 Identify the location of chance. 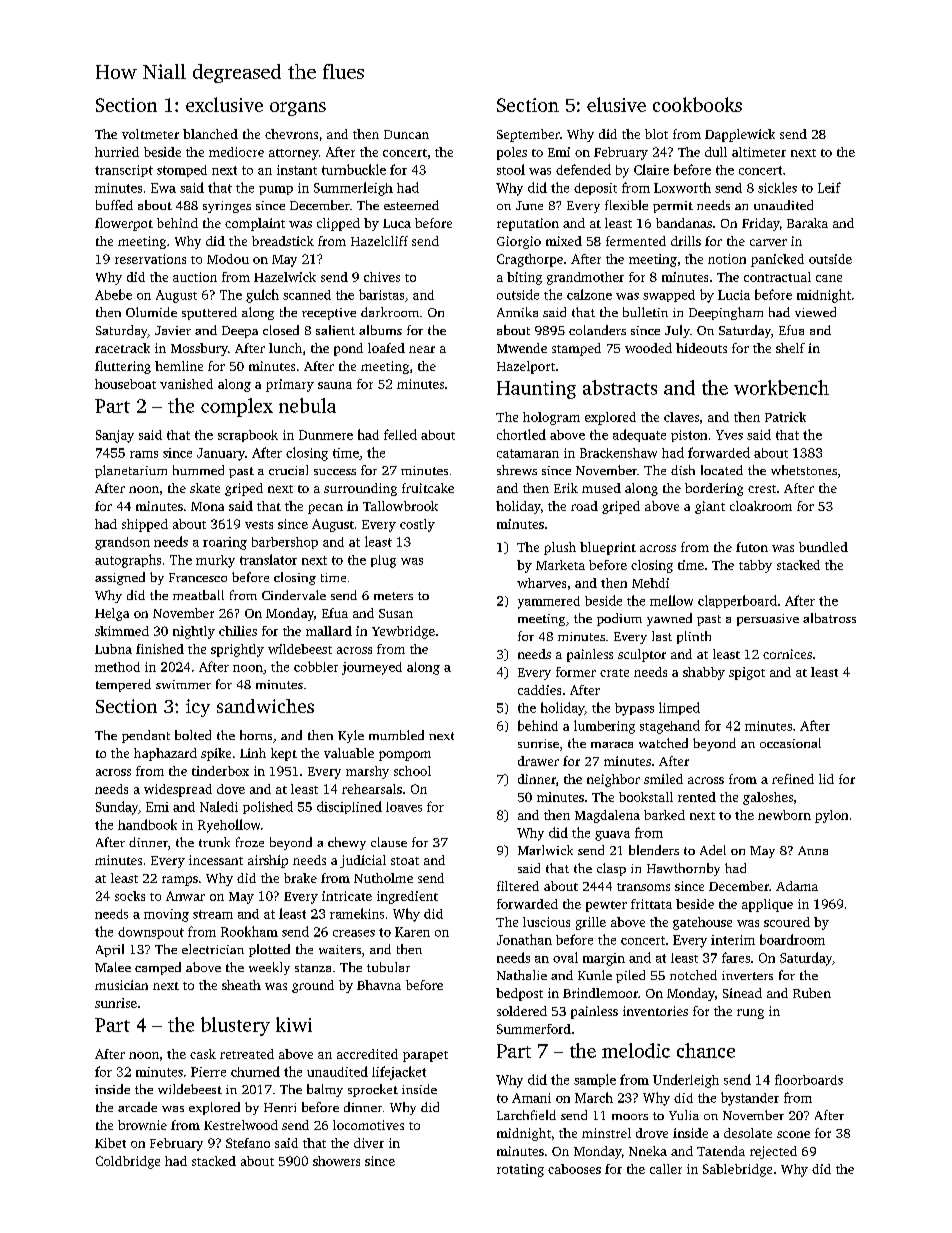
(706, 1050).
